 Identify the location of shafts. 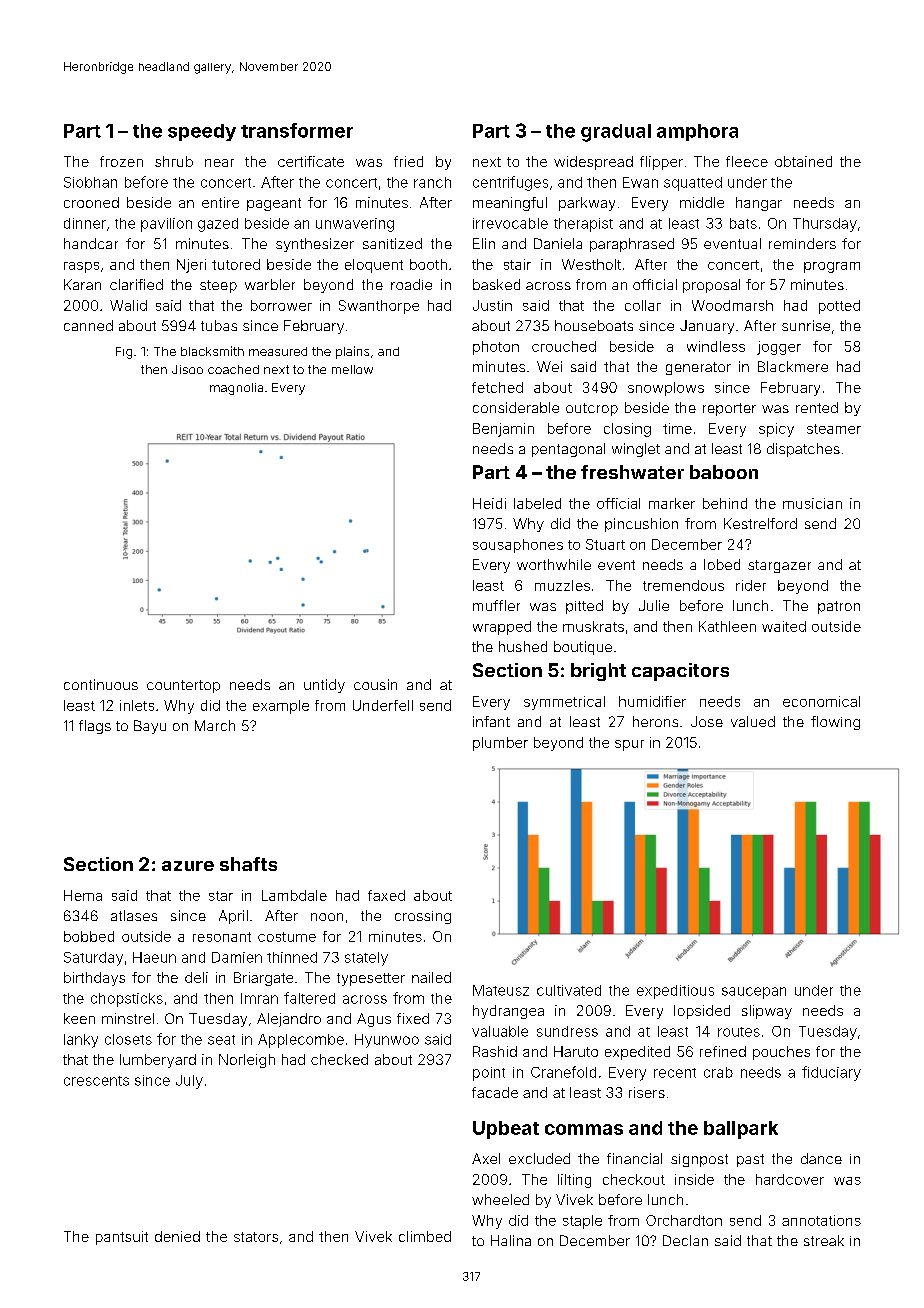
(248, 864).
